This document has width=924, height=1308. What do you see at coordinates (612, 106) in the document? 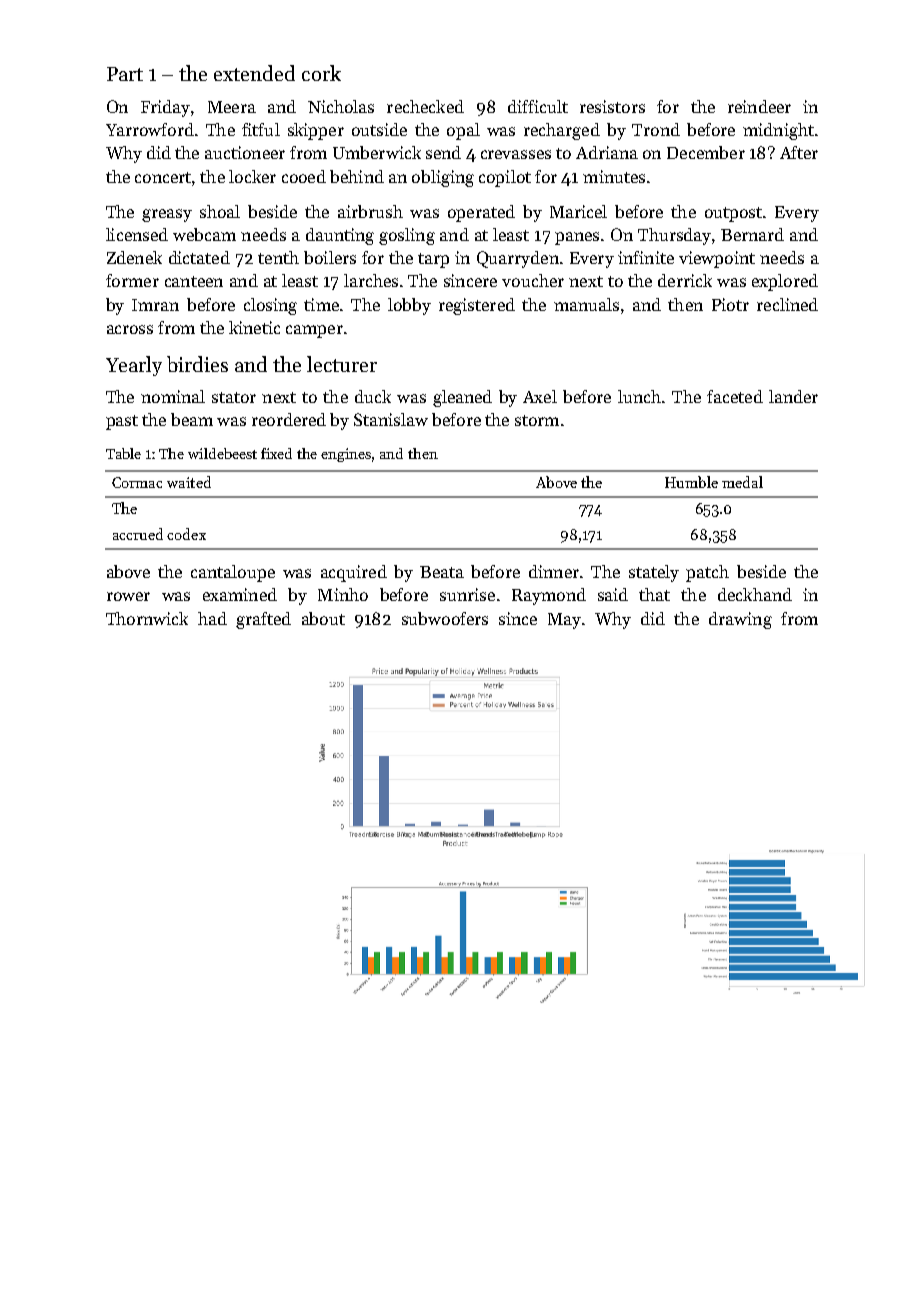
I see `resistors` at bounding box center [612, 106].
